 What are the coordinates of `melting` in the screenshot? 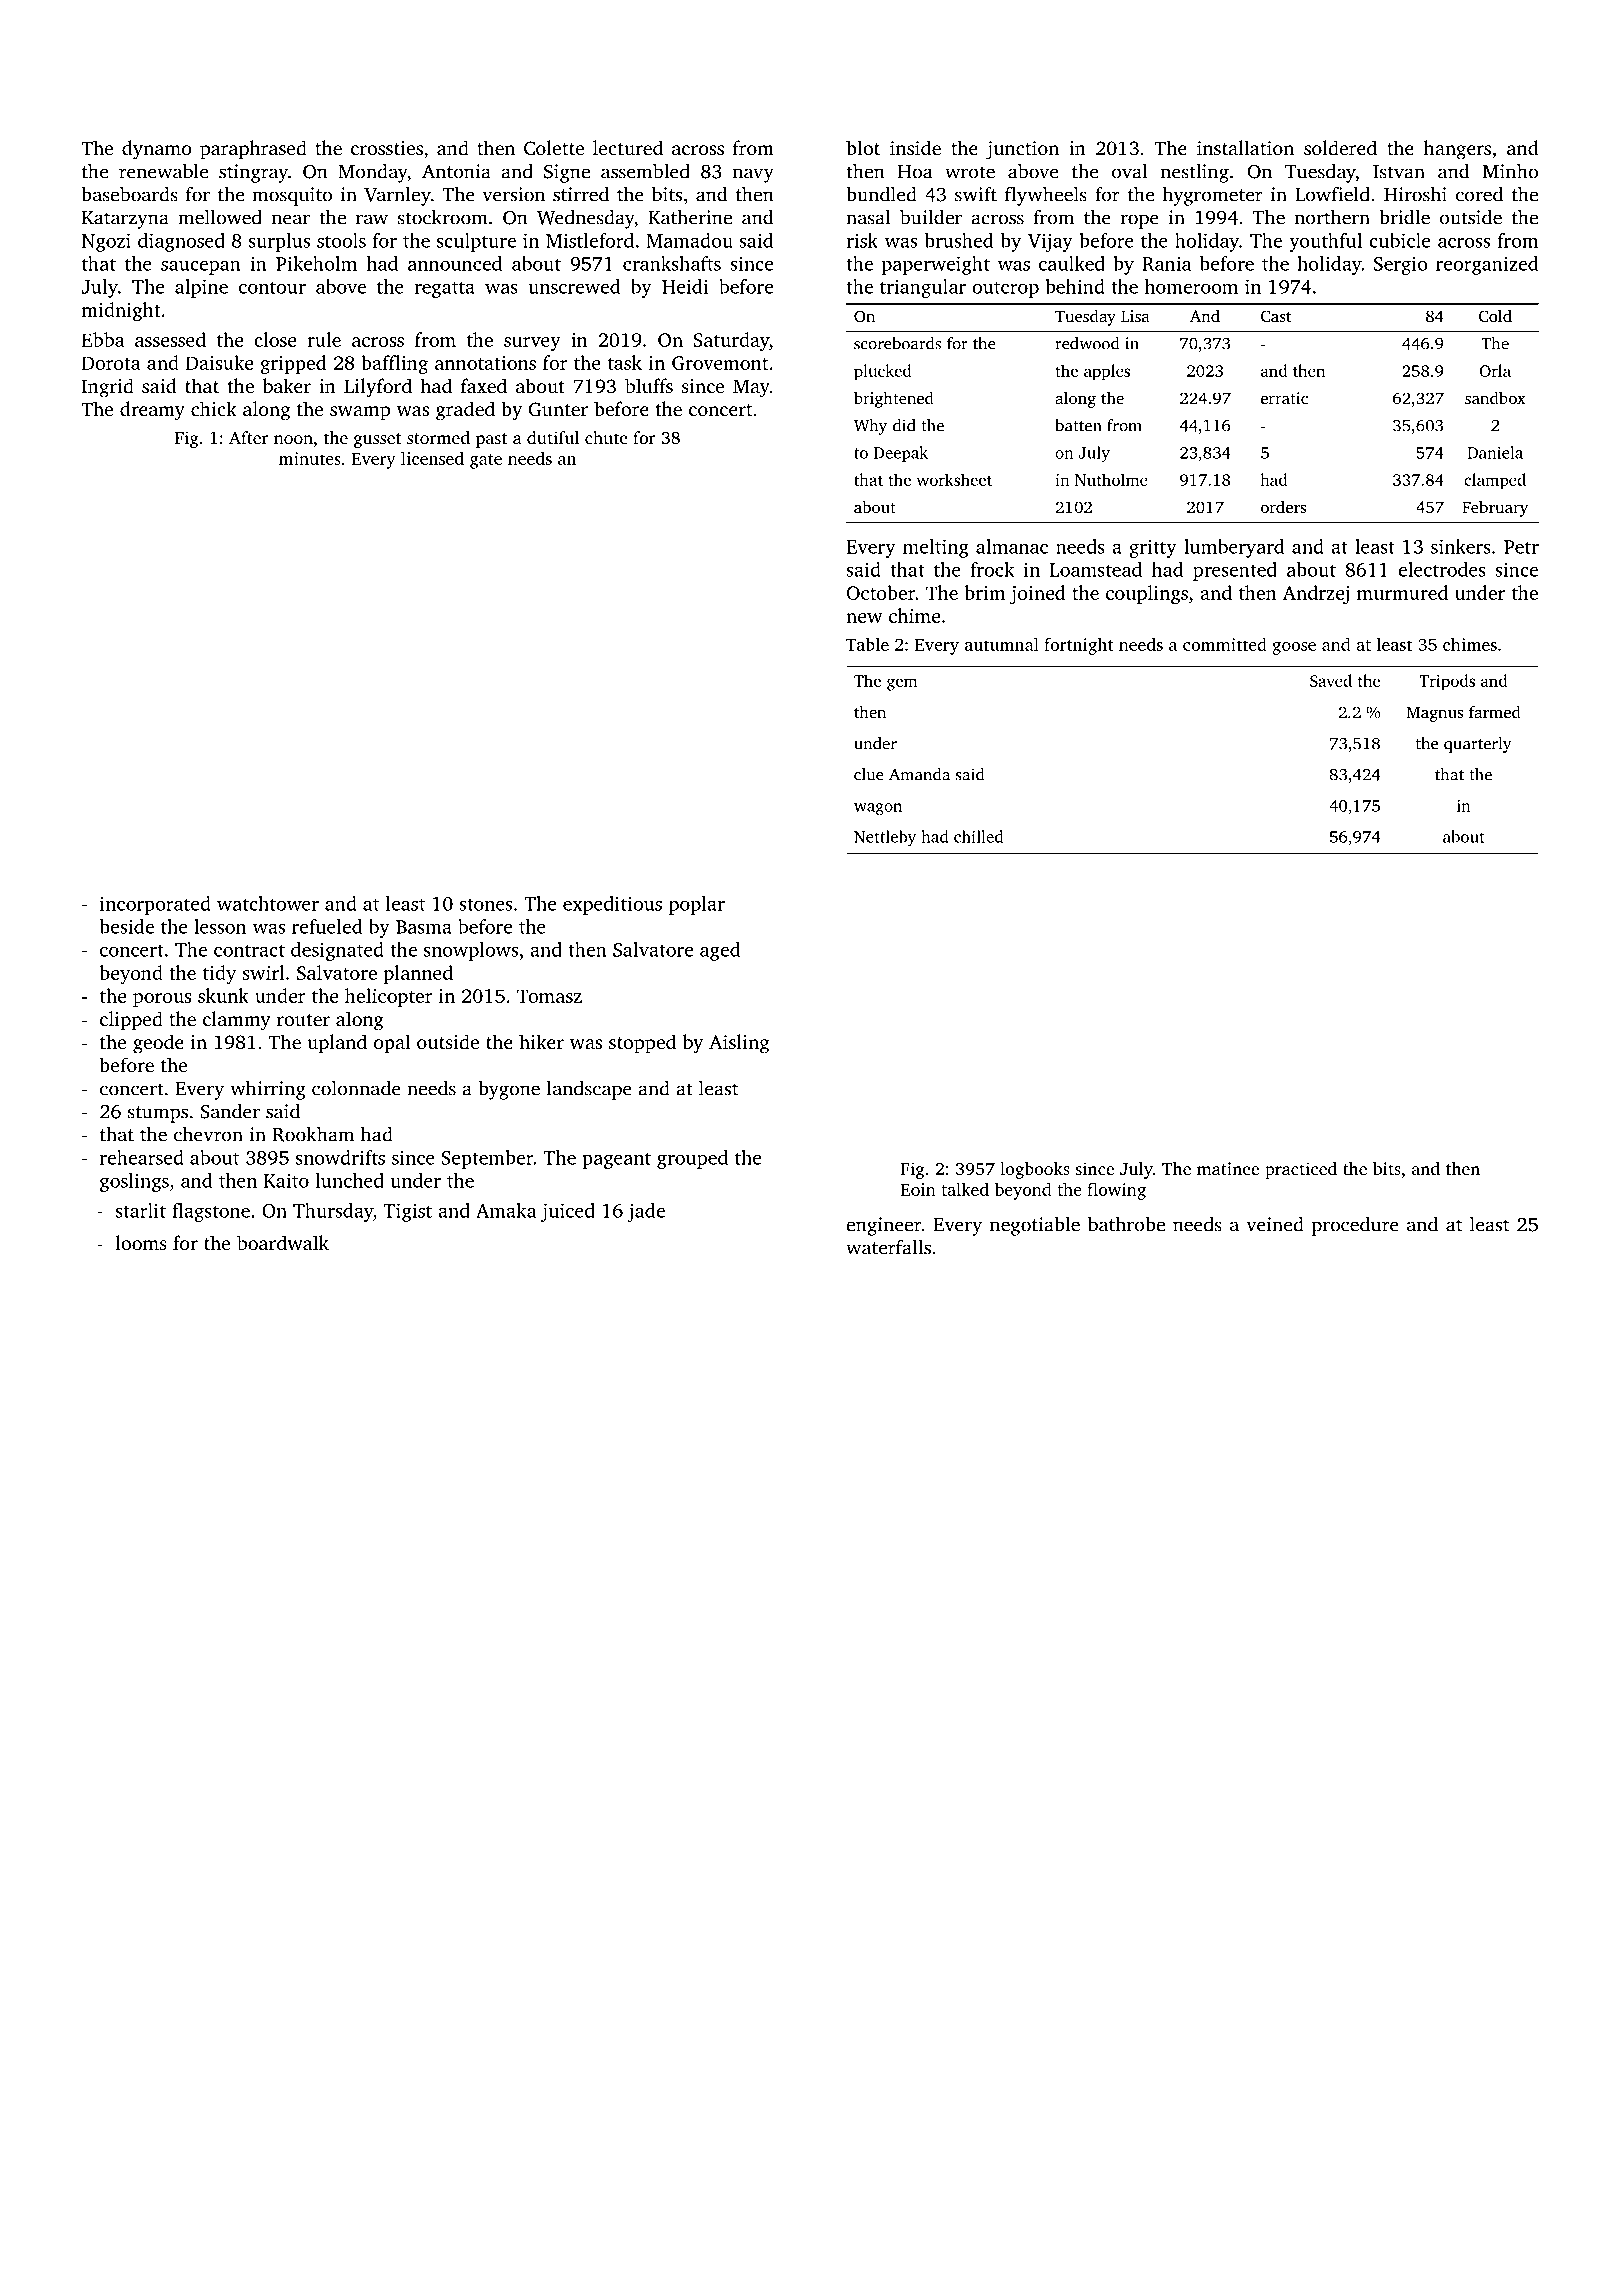 It's located at (936, 548).
